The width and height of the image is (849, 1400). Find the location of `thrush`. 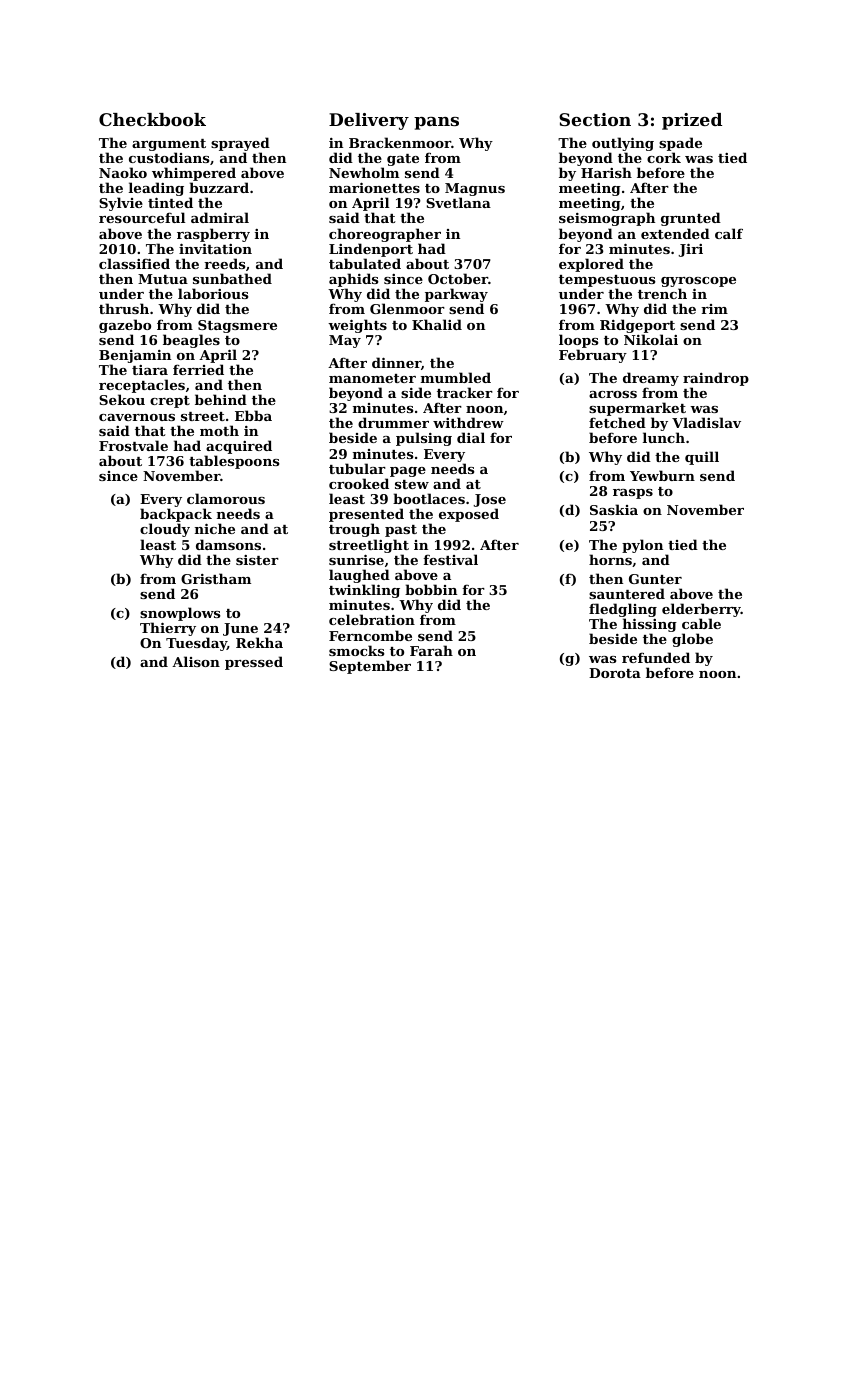

thrush is located at coordinates (124, 308).
